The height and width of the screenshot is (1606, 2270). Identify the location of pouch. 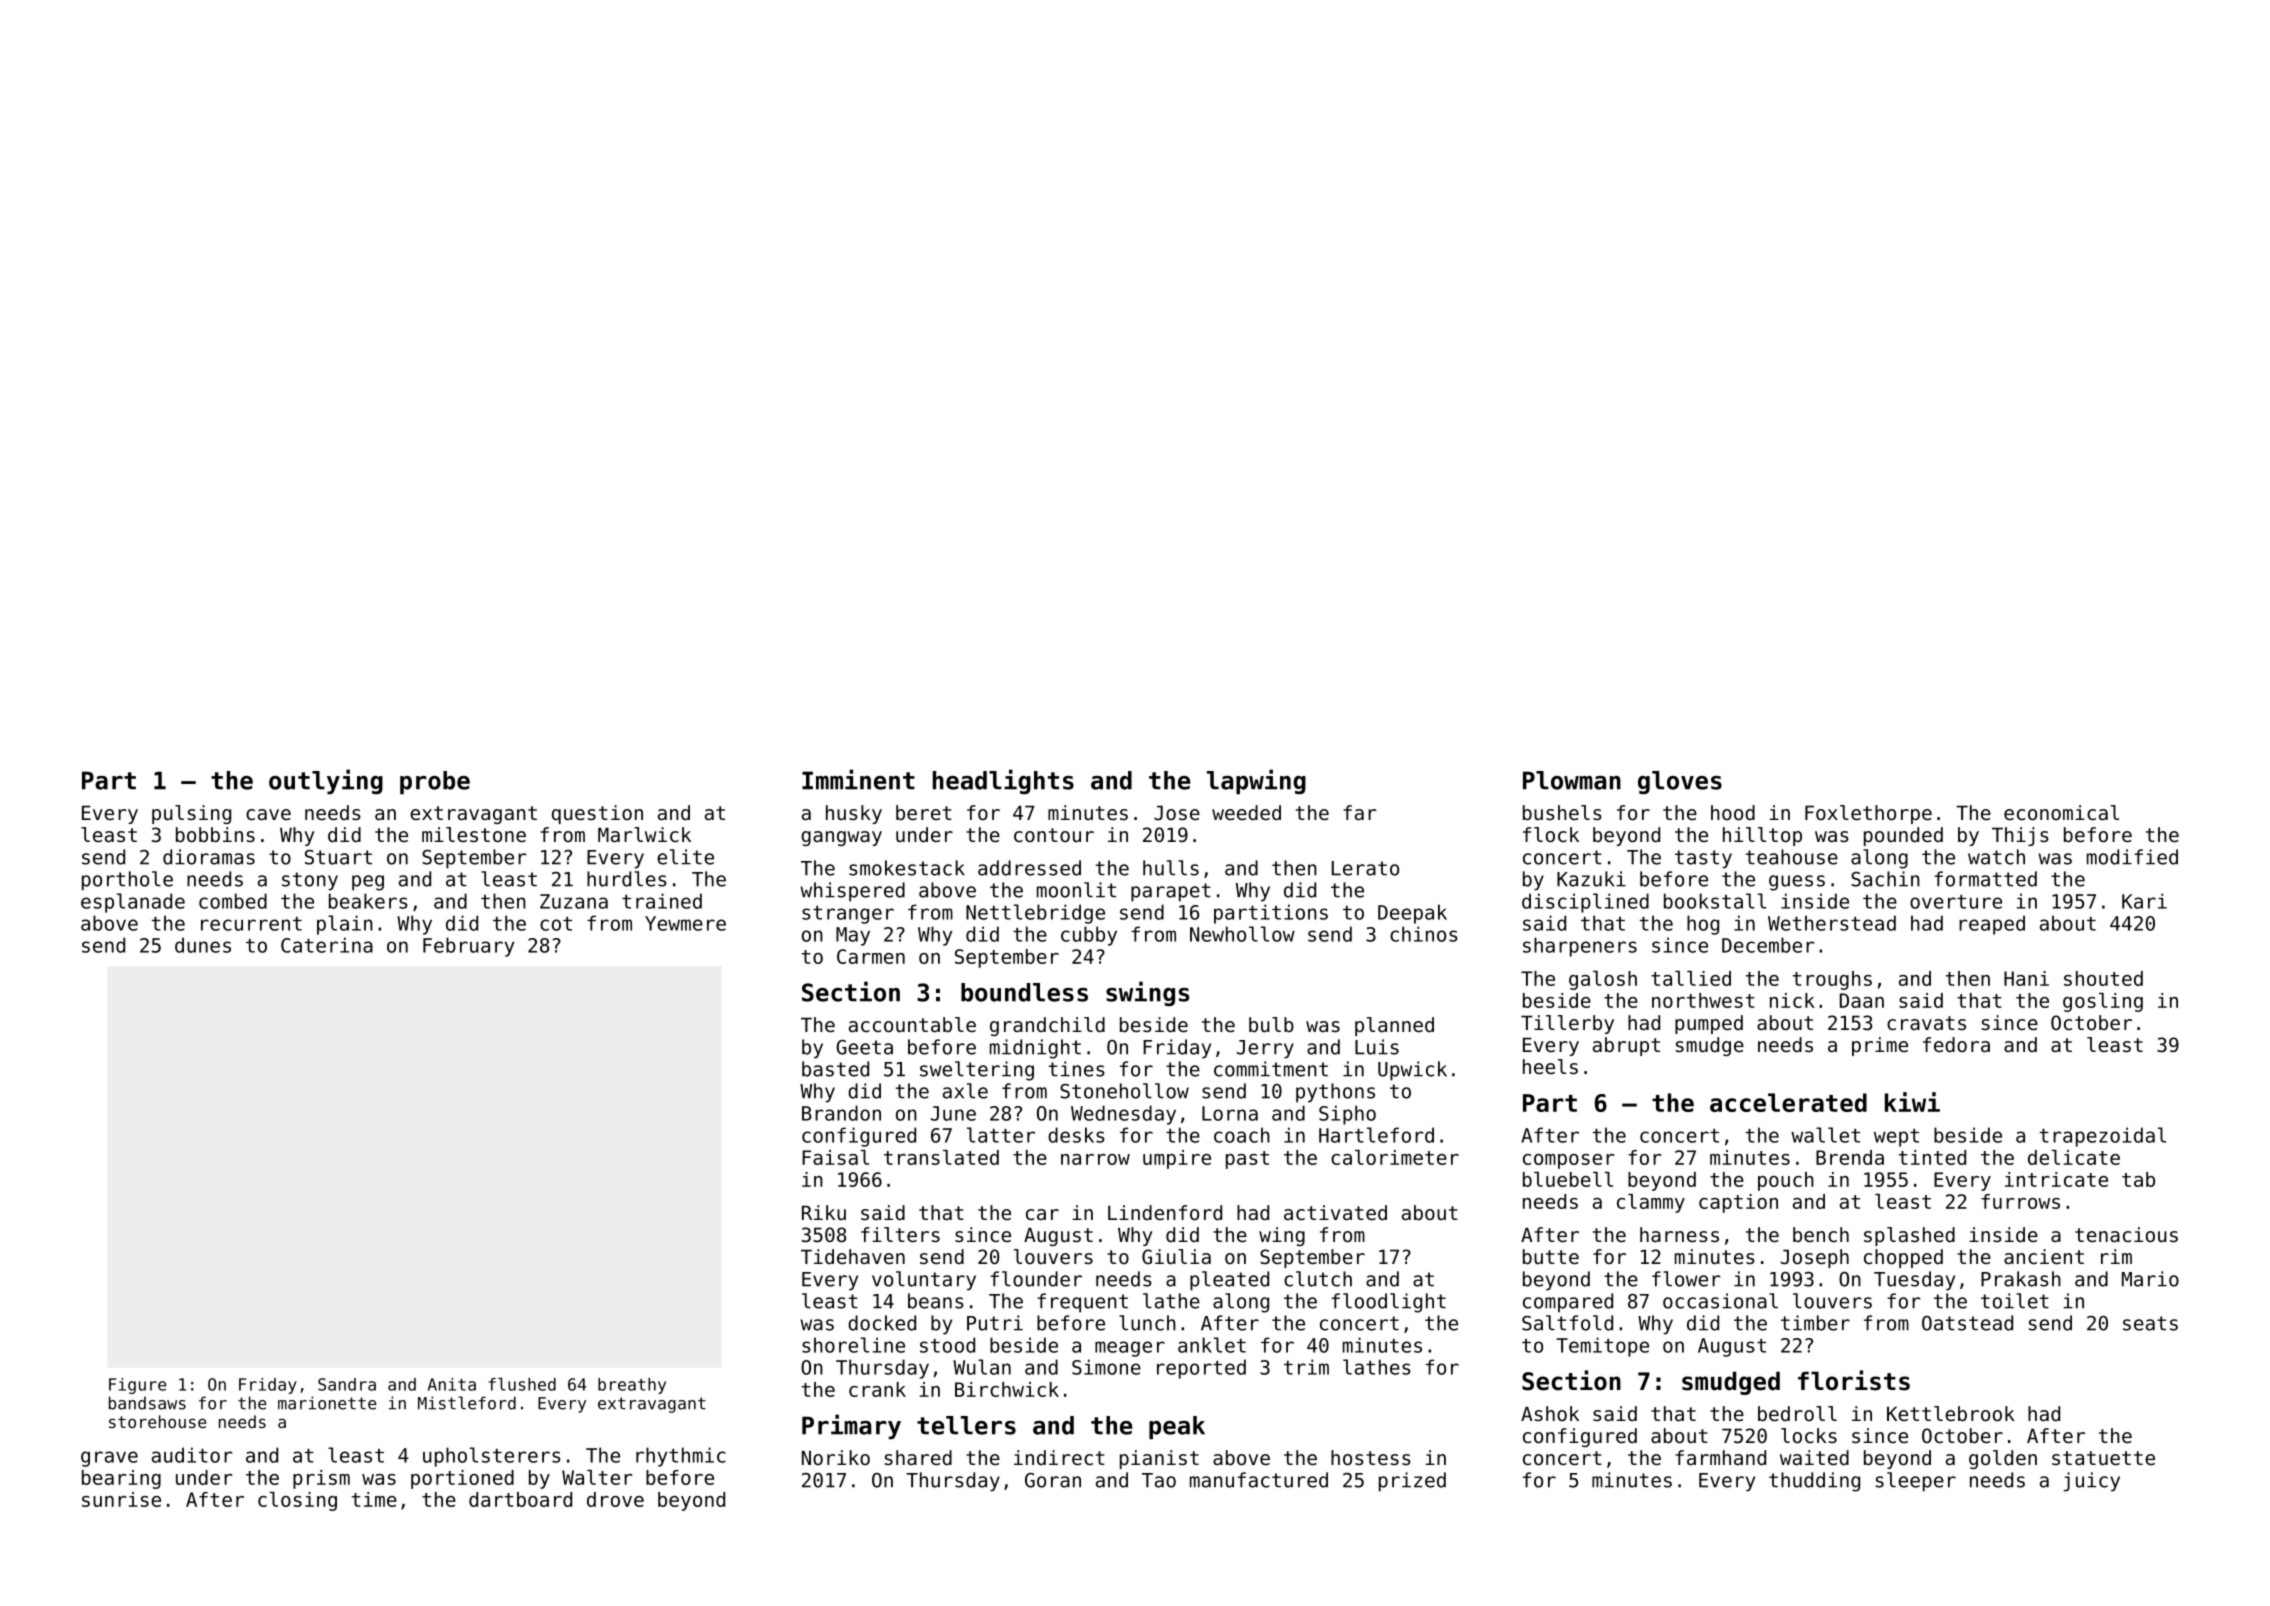
(1786, 1181).
